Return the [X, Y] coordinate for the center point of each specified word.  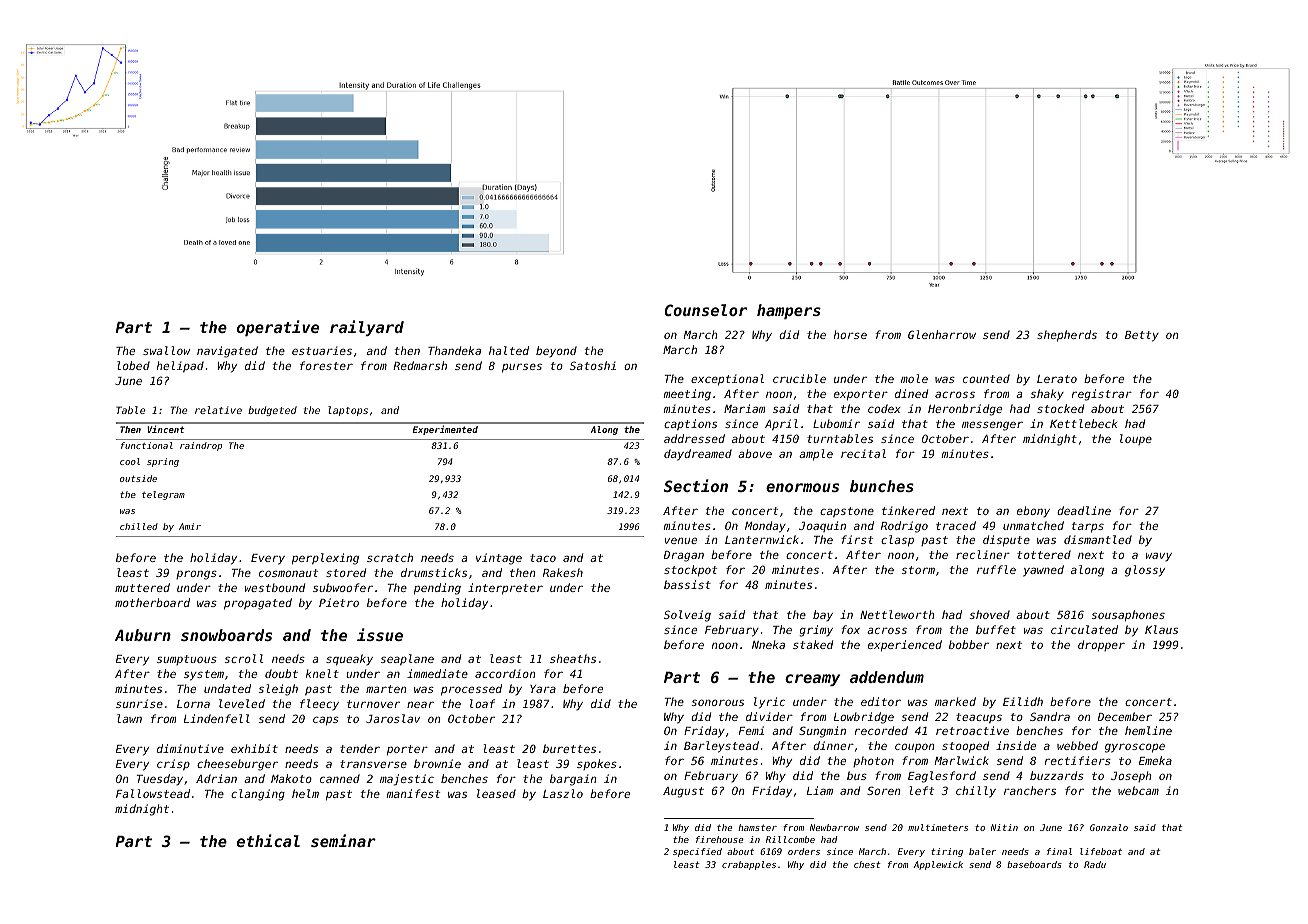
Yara [543, 689]
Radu [1095, 864]
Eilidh [1023, 701]
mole [914, 378]
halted [509, 350]
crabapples [749, 865]
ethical [268, 840]
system [204, 675]
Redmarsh [420, 365]
